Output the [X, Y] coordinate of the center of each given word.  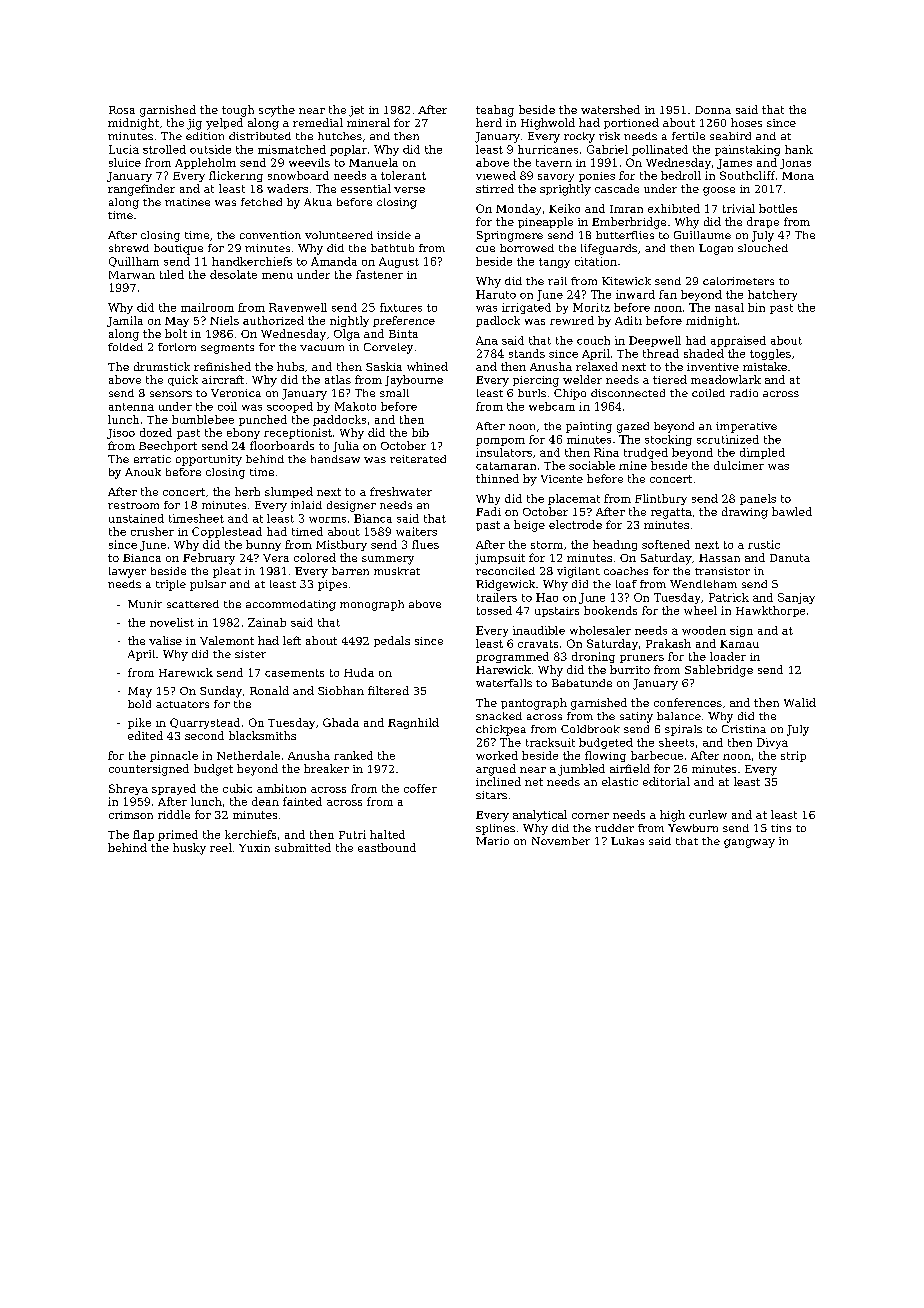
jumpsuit [500, 559]
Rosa [122, 110]
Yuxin [254, 848]
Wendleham [703, 584]
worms [327, 520]
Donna [713, 110]
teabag [495, 111]
